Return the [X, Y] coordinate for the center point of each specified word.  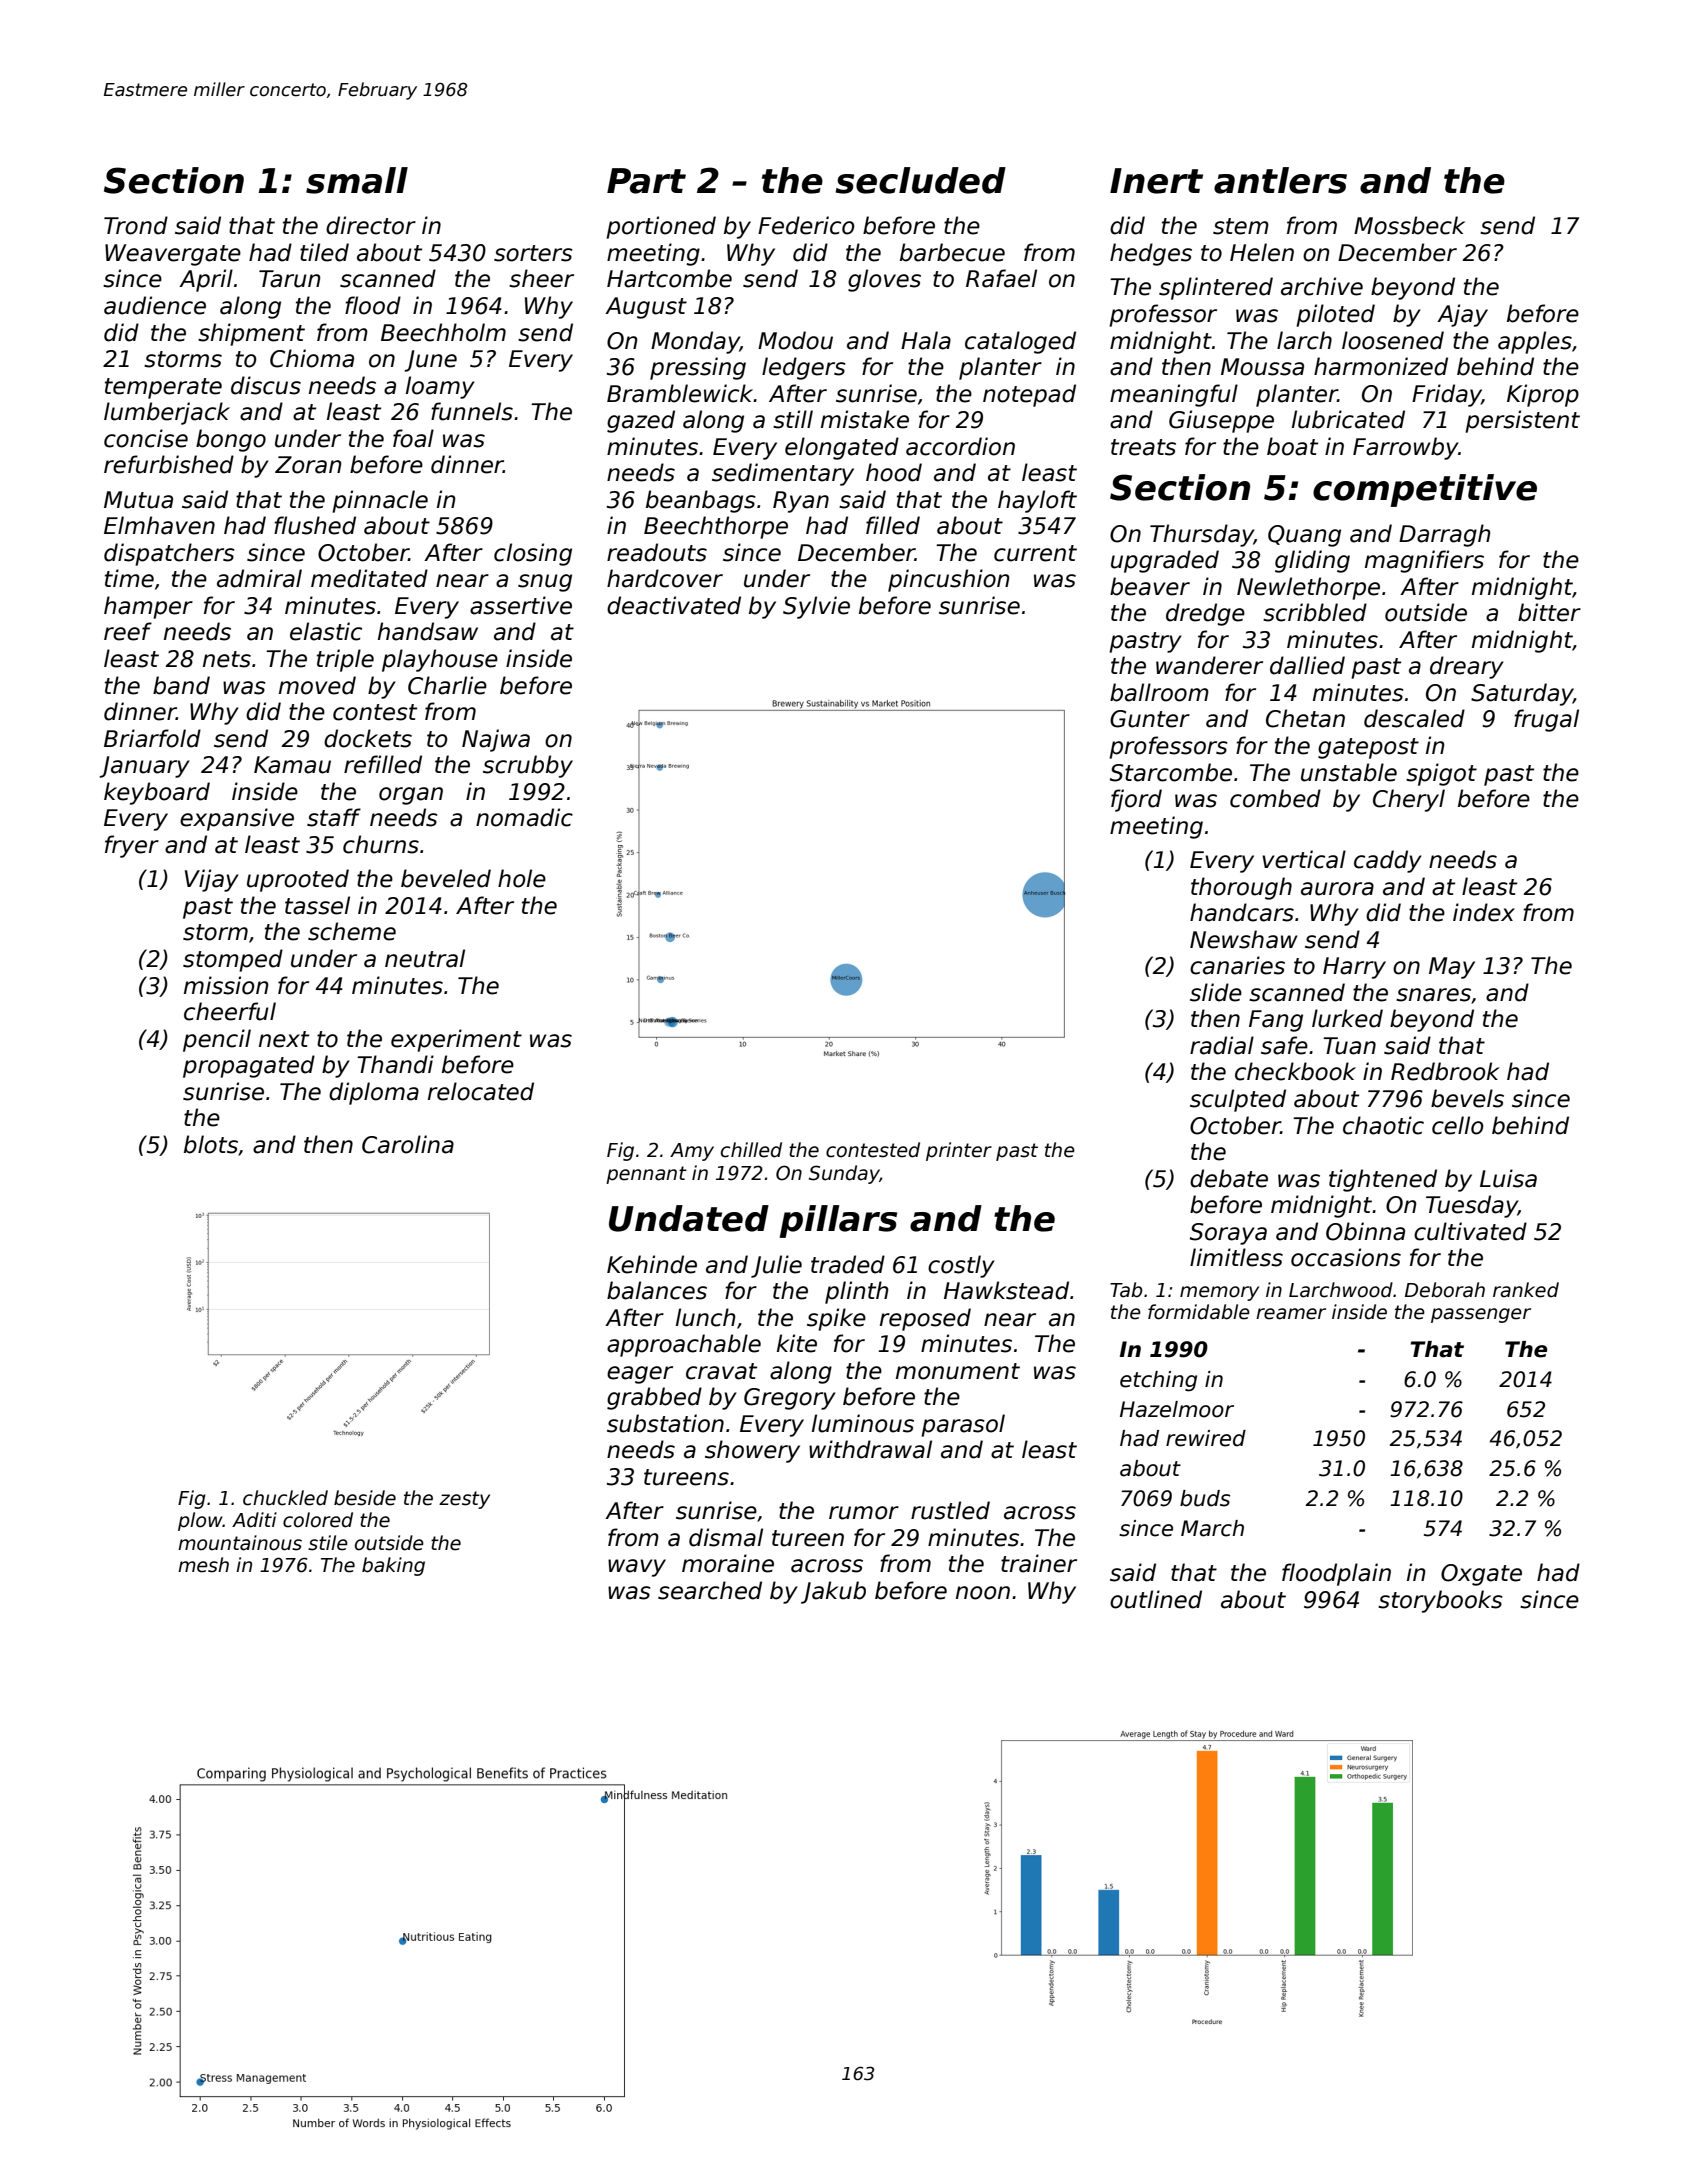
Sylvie [816, 607]
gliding [1312, 561]
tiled [324, 252]
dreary [1467, 667]
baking [393, 1566]
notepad [1029, 395]
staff [334, 817]
